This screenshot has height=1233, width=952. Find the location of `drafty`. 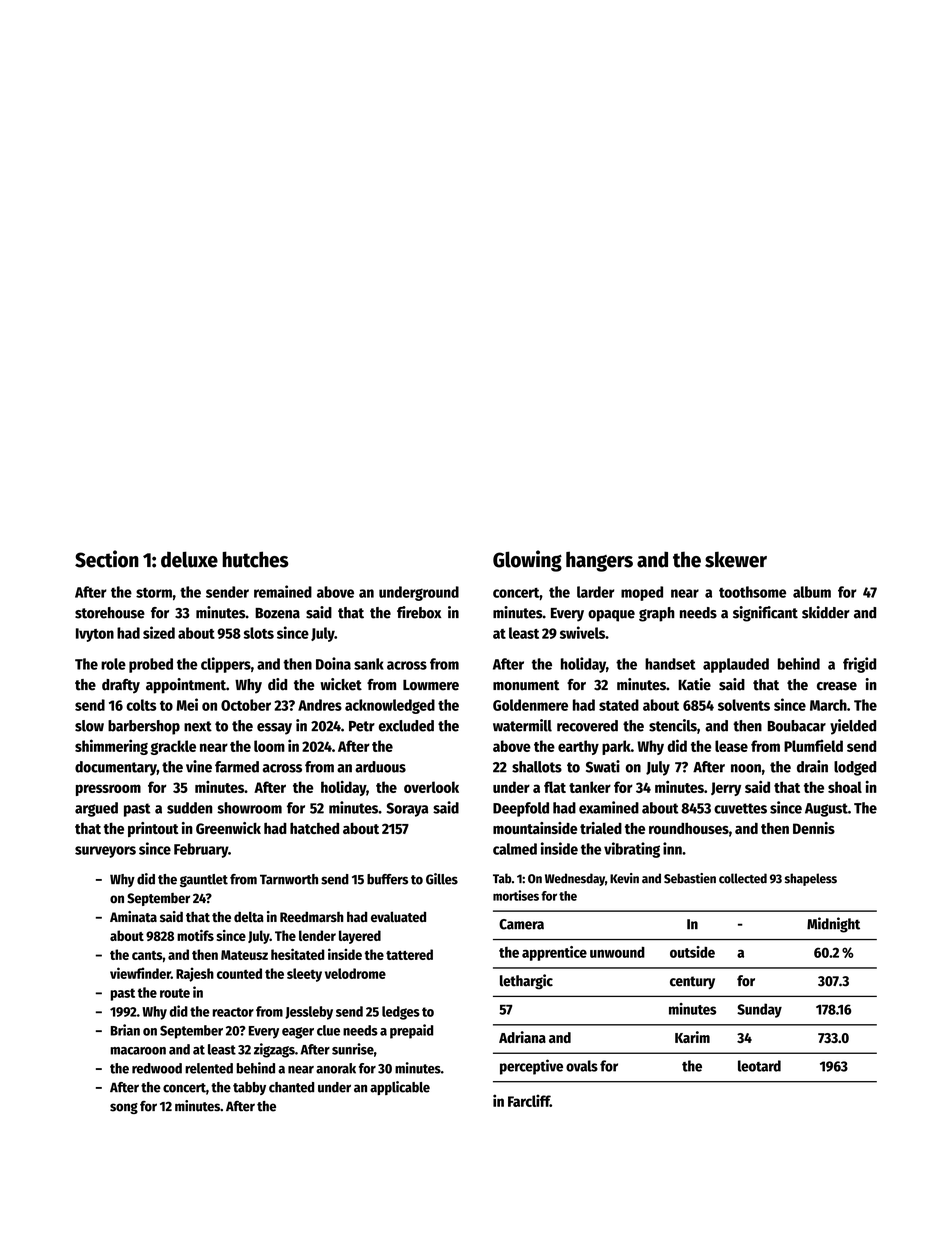

drafty is located at coordinates (121, 686).
